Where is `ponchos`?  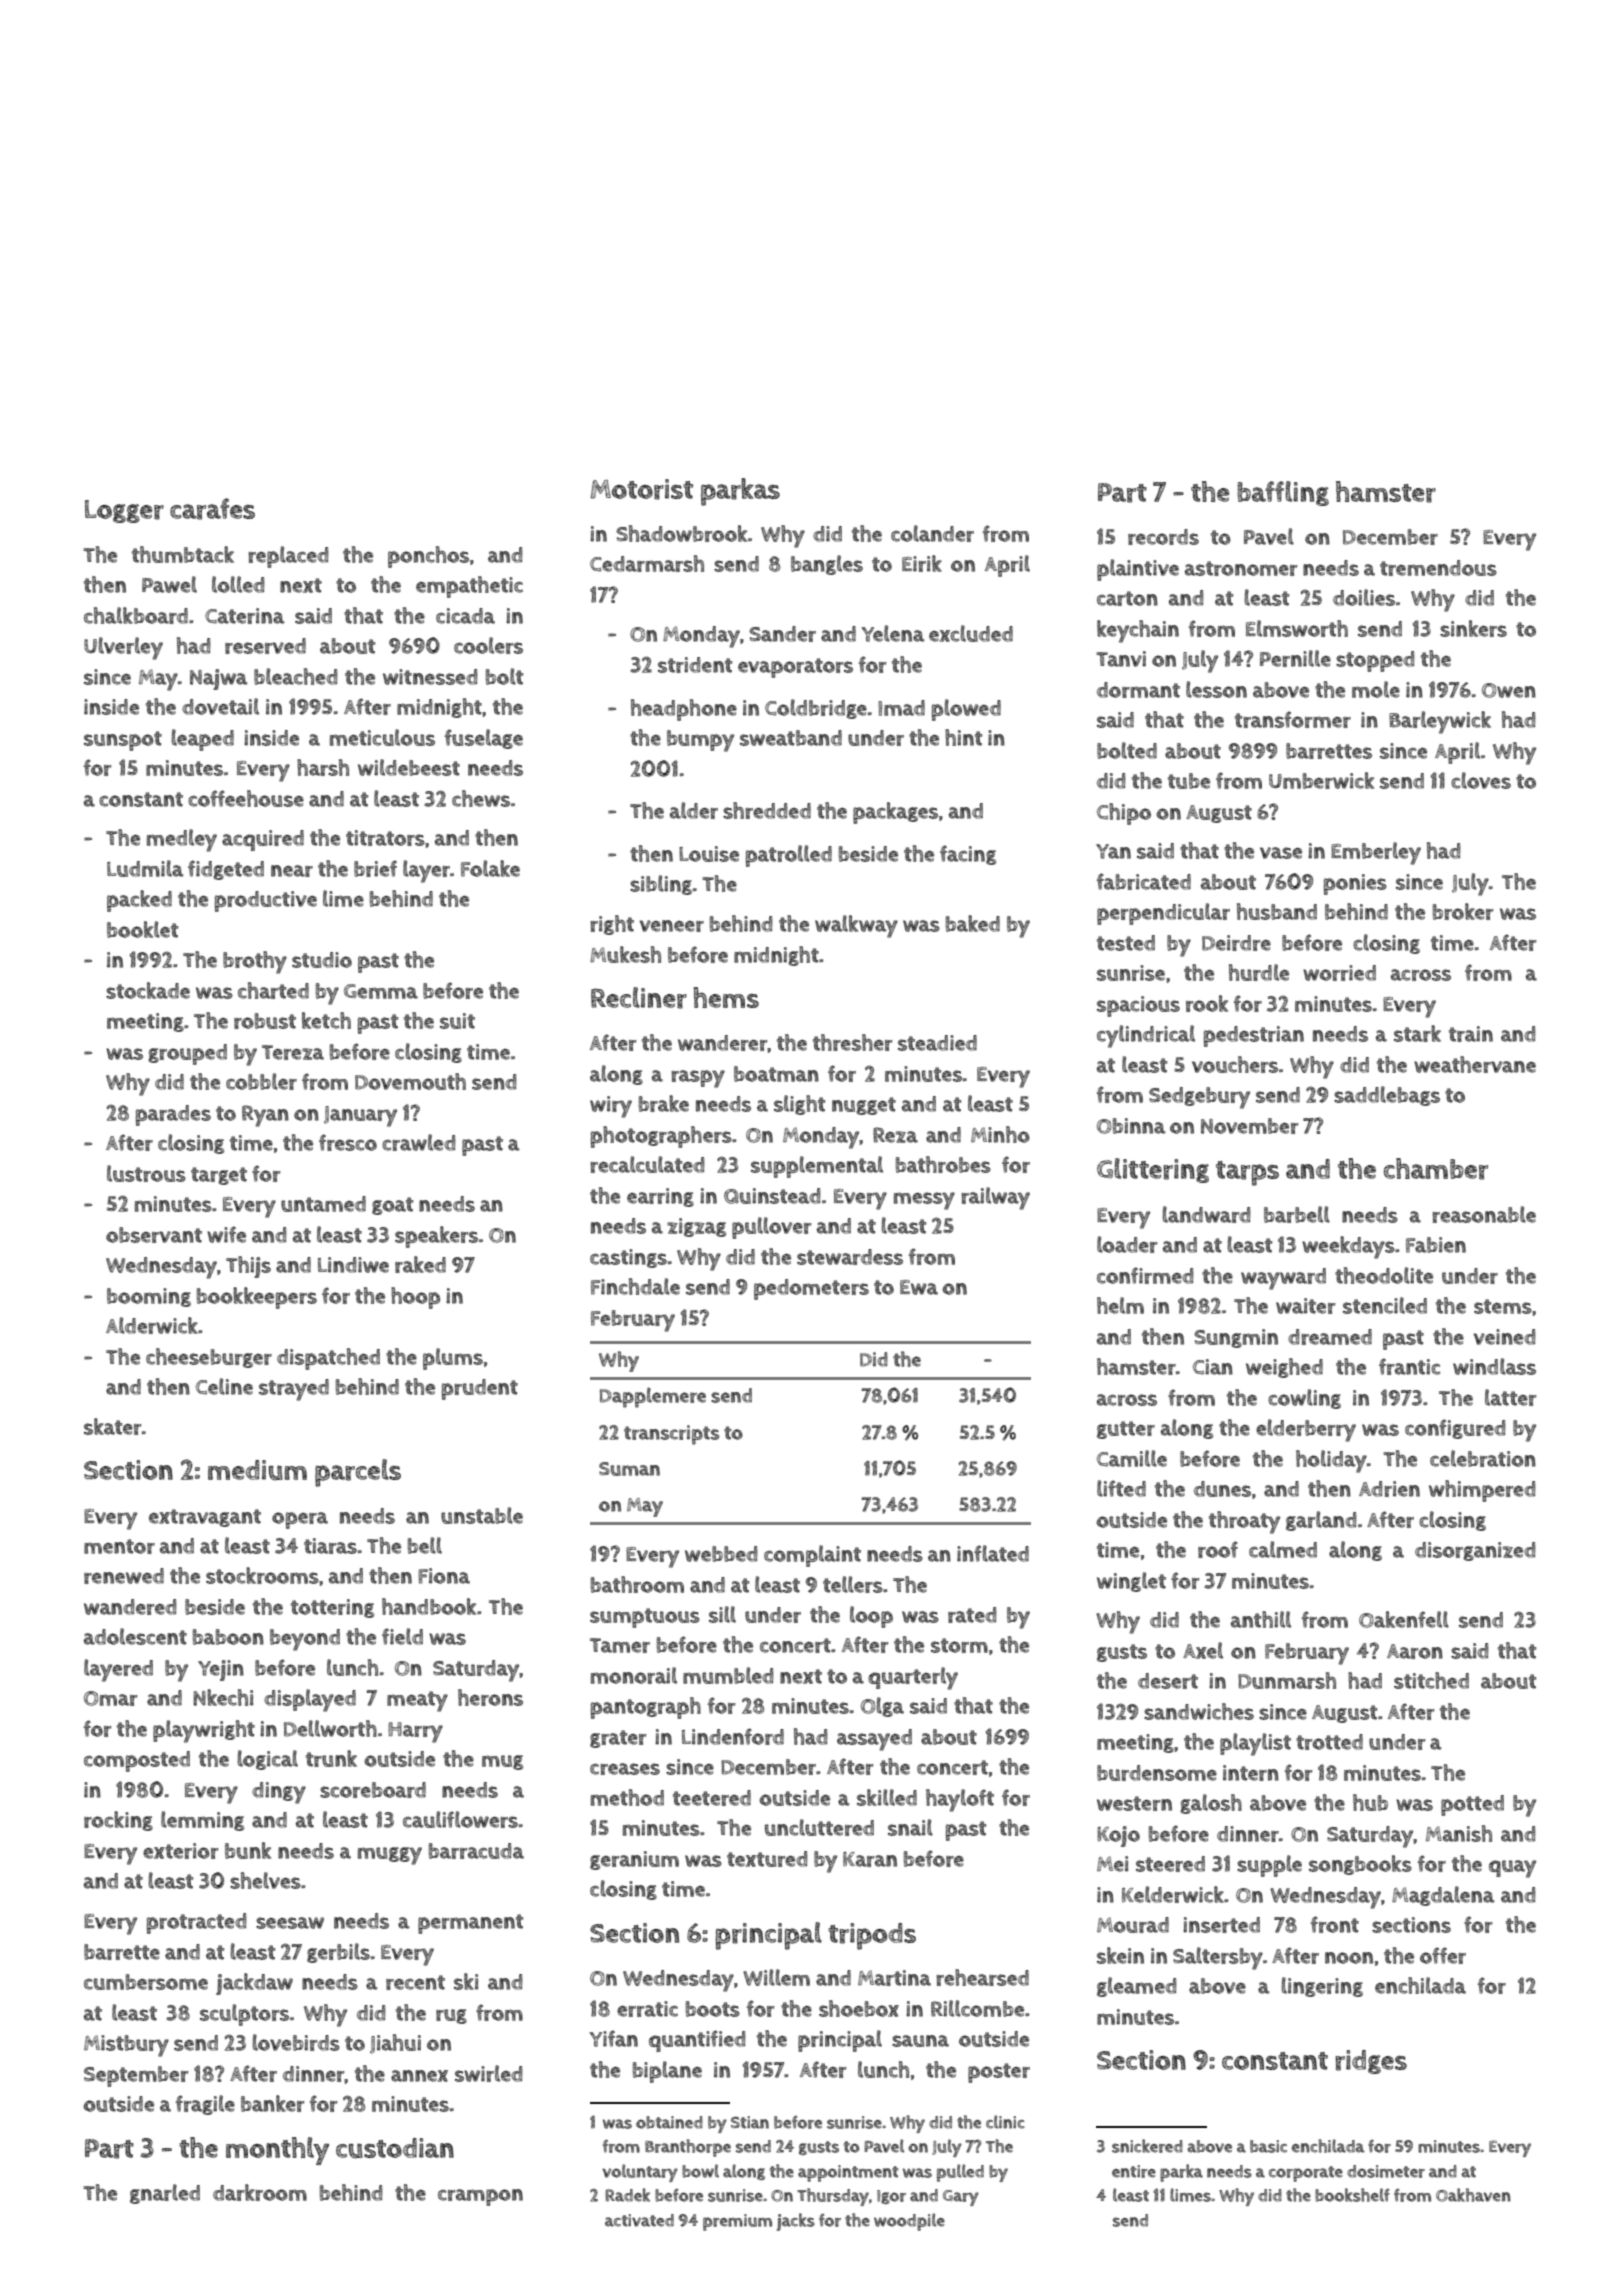
ponchos is located at coordinates (428, 557).
